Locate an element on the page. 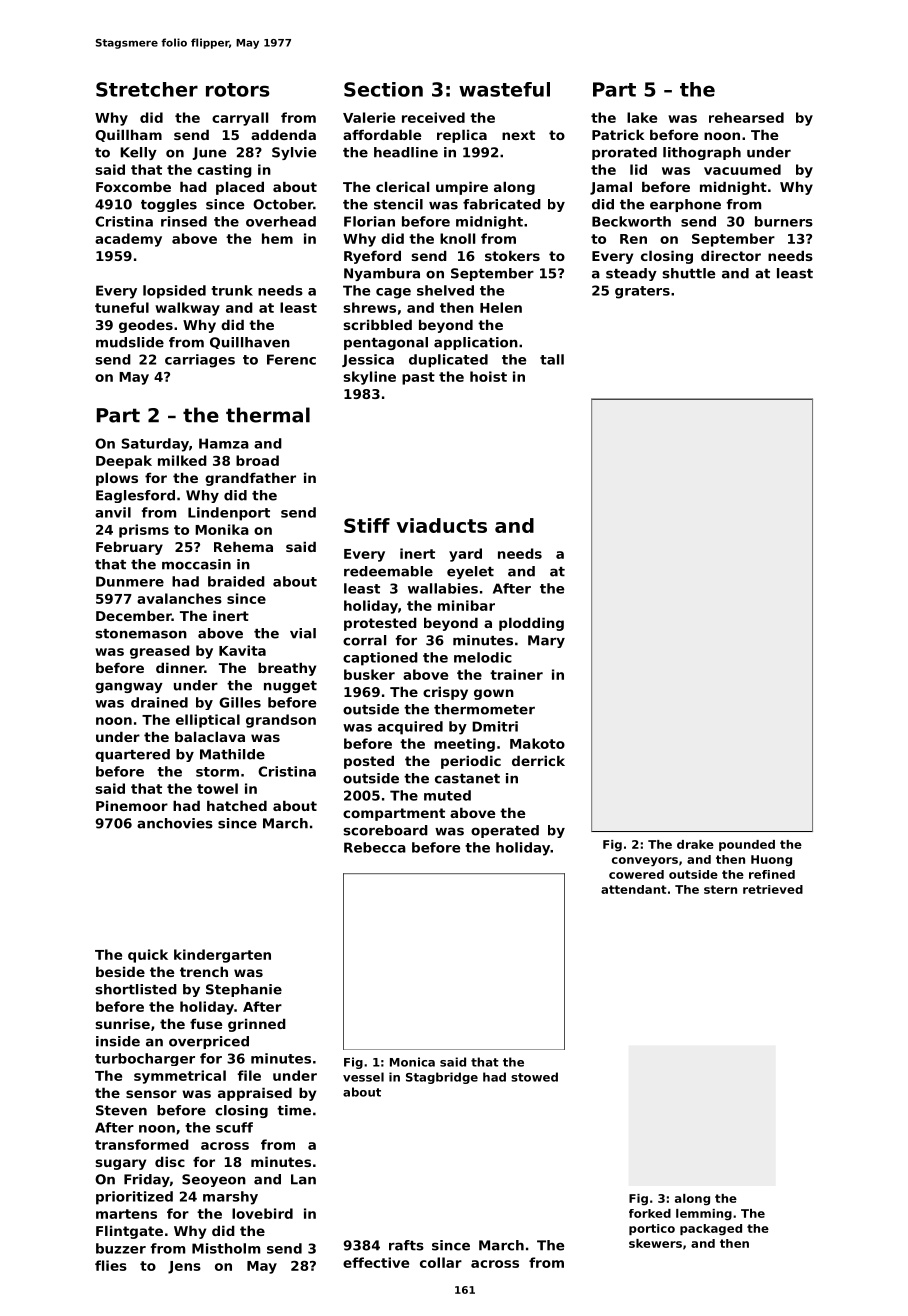 This document has width=908, height=1316. collar is located at coordinates (441, 1262).
